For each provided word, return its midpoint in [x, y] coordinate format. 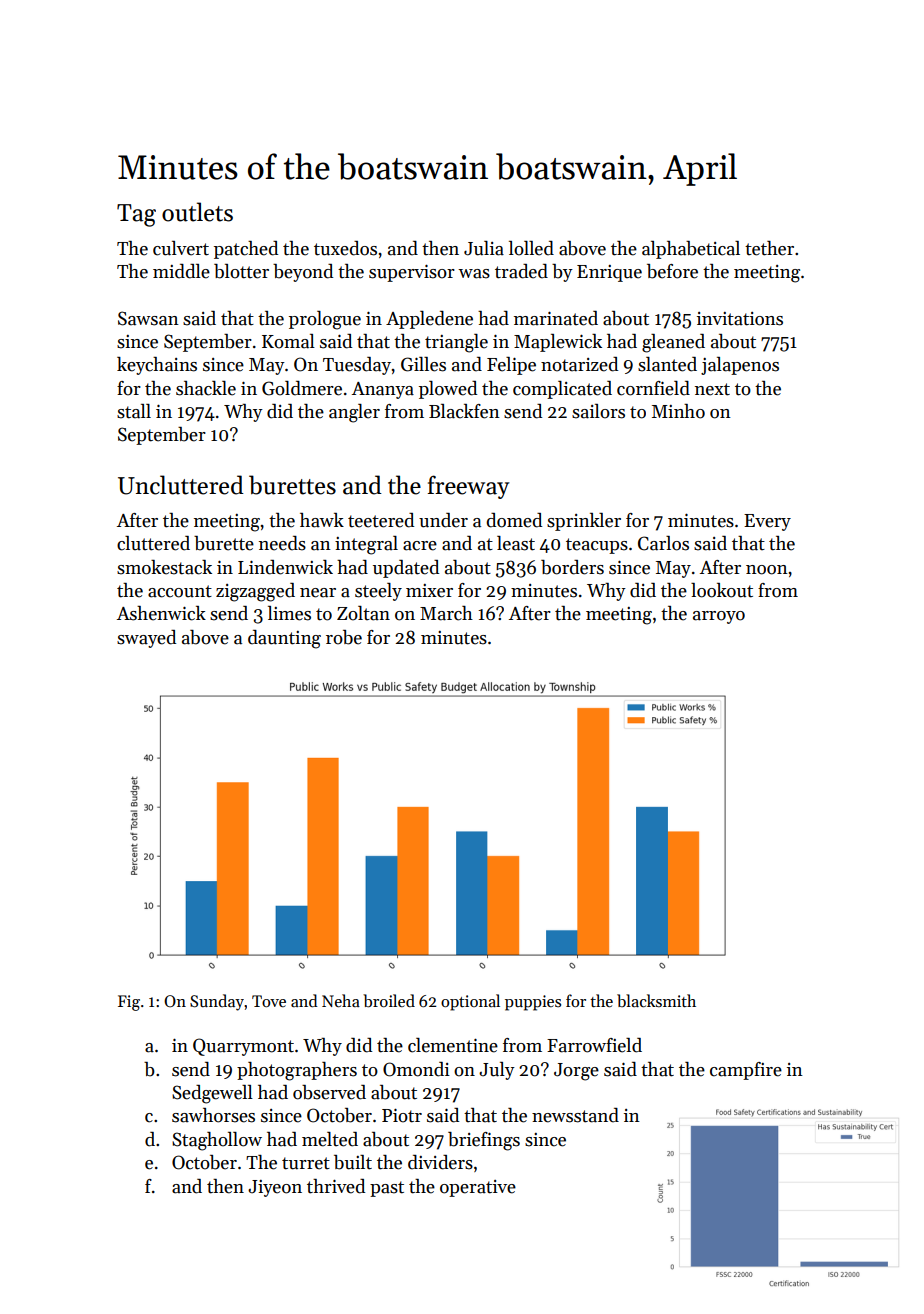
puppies [533, 1003]
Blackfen [464, 411]
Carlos [663, 543]
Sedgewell [212, 1094]
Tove [269, 1001]
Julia [484, 248]
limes [289, 613]
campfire [746, 1071]
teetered [381, 520]
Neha [341, 1000]
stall [134, 411]
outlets [197, 212]
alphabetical [691, 250]
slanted [667, 364]
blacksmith [656, 1000]
